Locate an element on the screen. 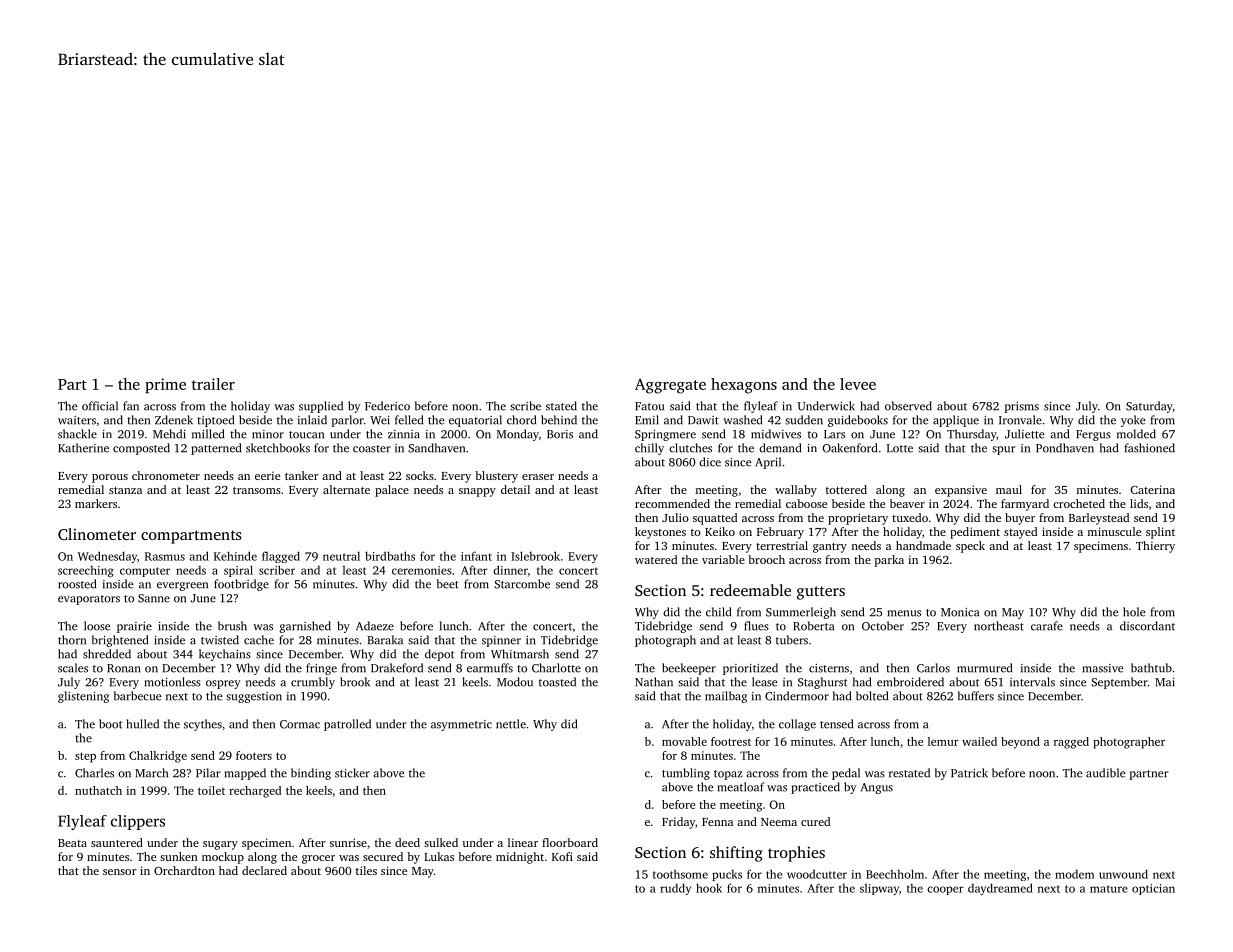 The width and height of the screenshot is (1233, 952). fringe is located at coordinates (321, 669).
